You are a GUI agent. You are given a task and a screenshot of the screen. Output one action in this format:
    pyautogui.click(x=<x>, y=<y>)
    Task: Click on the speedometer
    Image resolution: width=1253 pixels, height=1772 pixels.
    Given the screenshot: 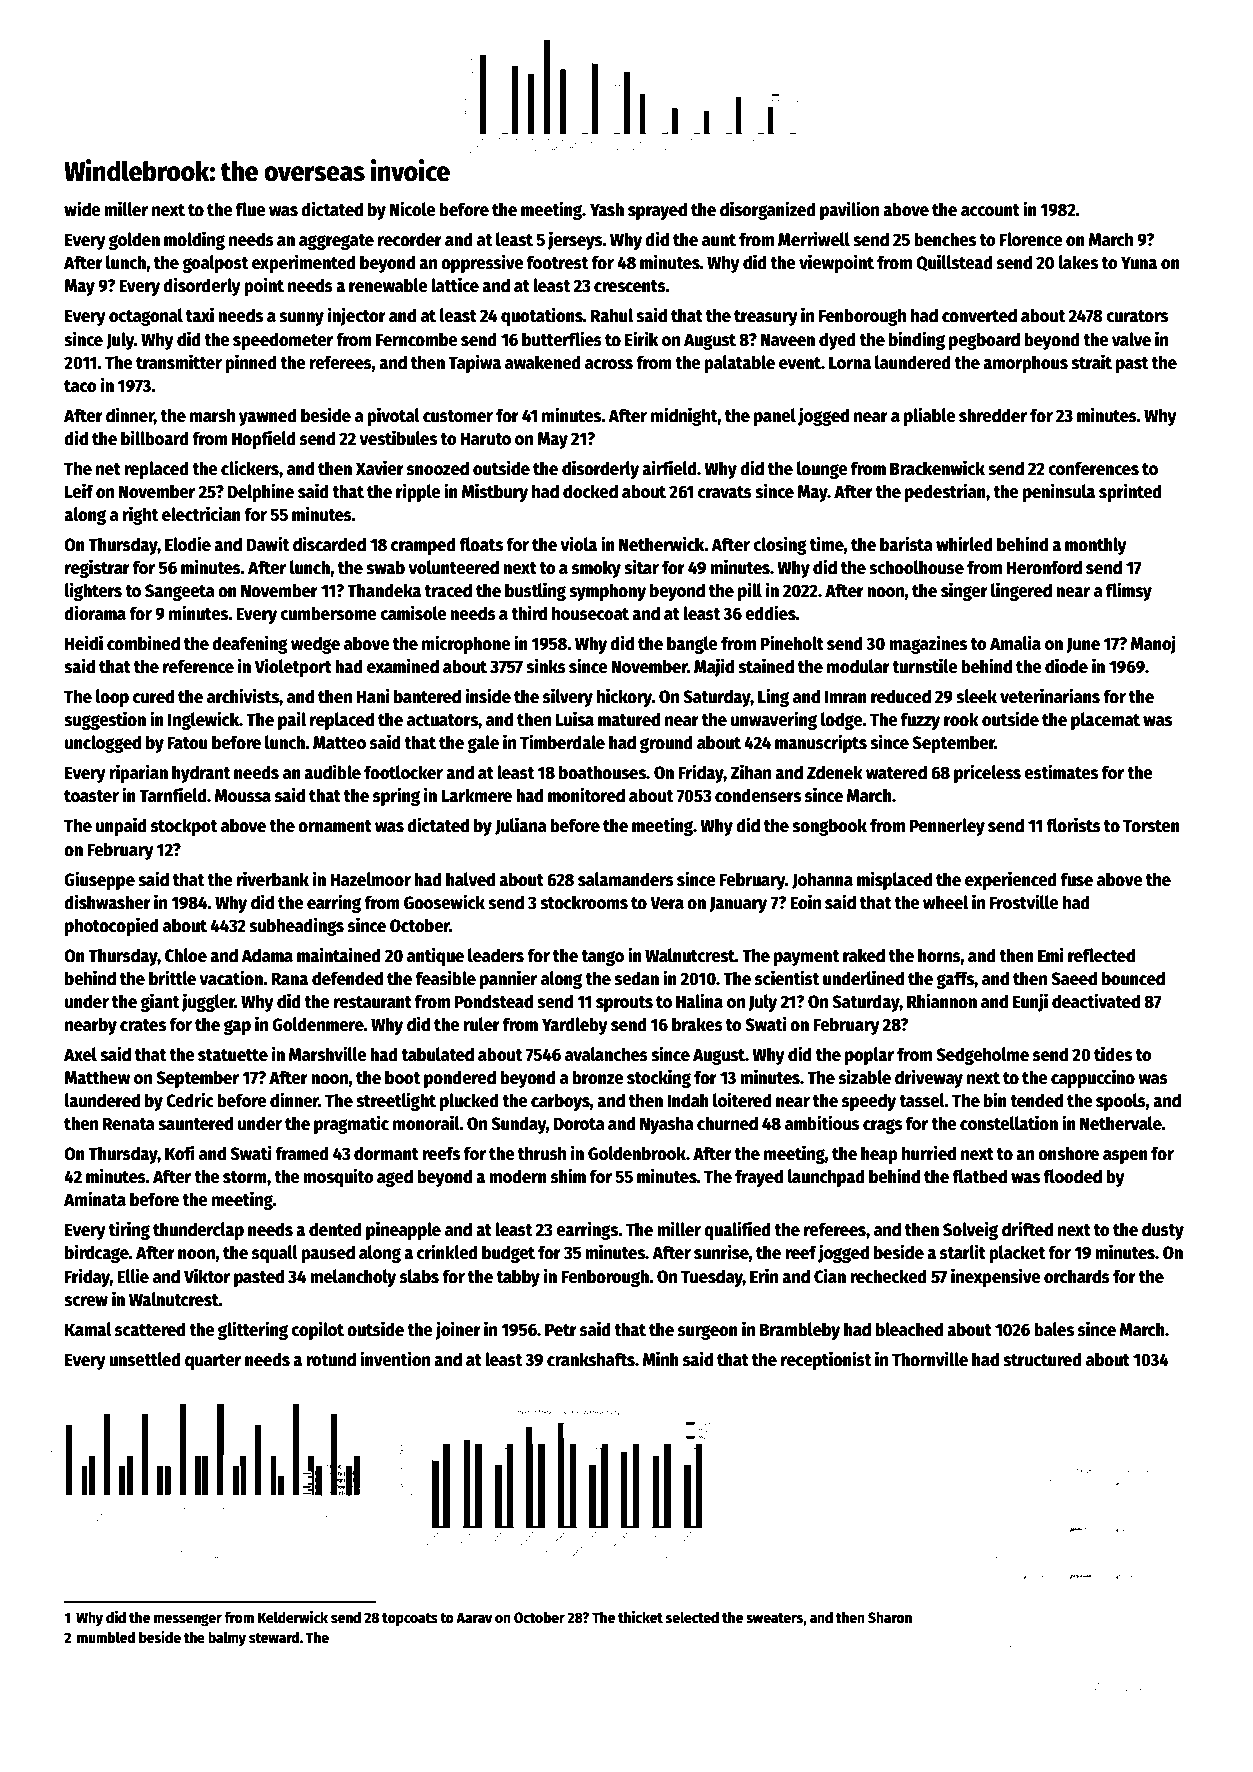 What is the action you would take?
    pyautogui.click(x=283, y=341)
